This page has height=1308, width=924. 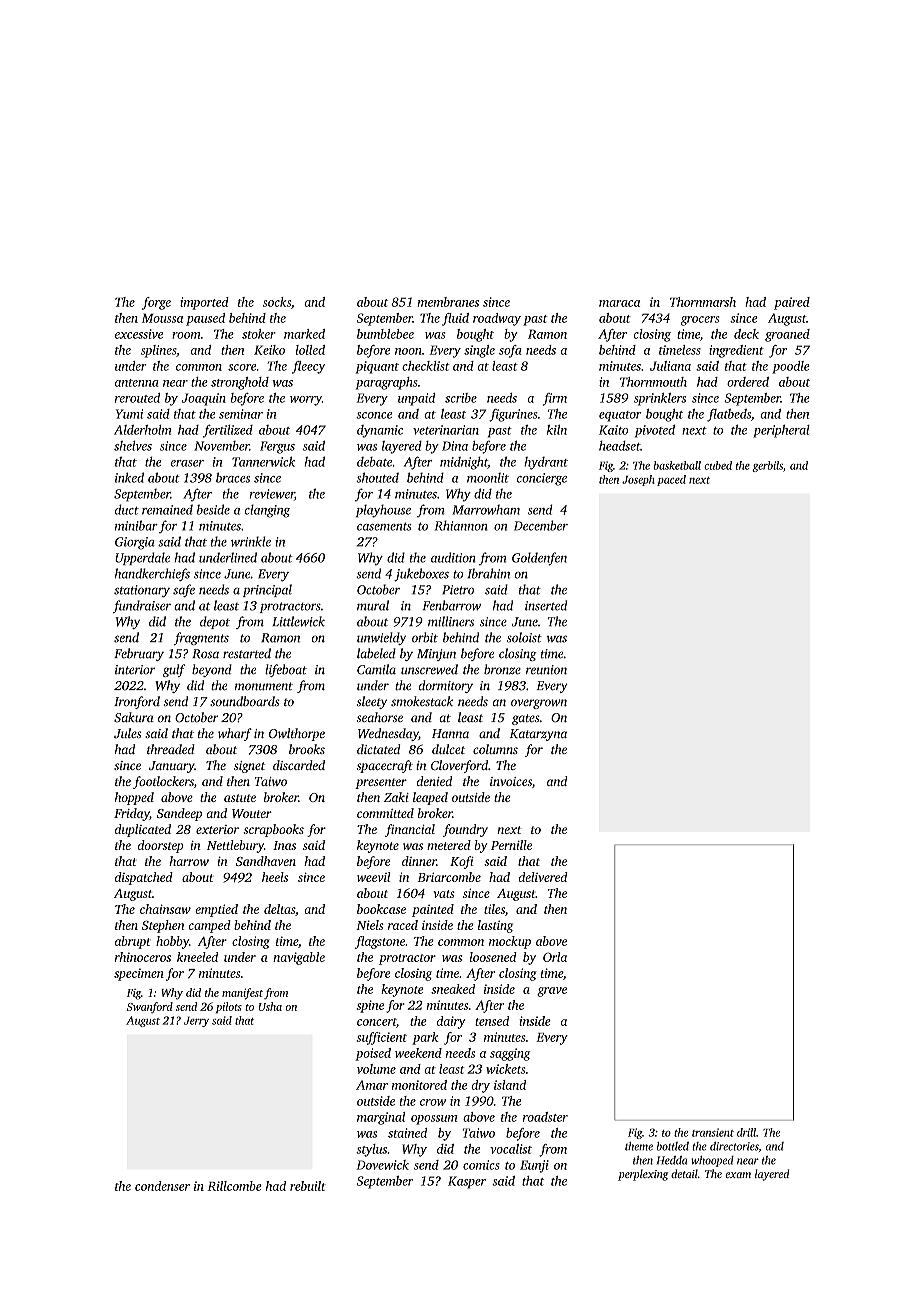 What do you see at coordinates (486, 509) in the page?
I see `Marrowham` at bounding box center [486, 509].
